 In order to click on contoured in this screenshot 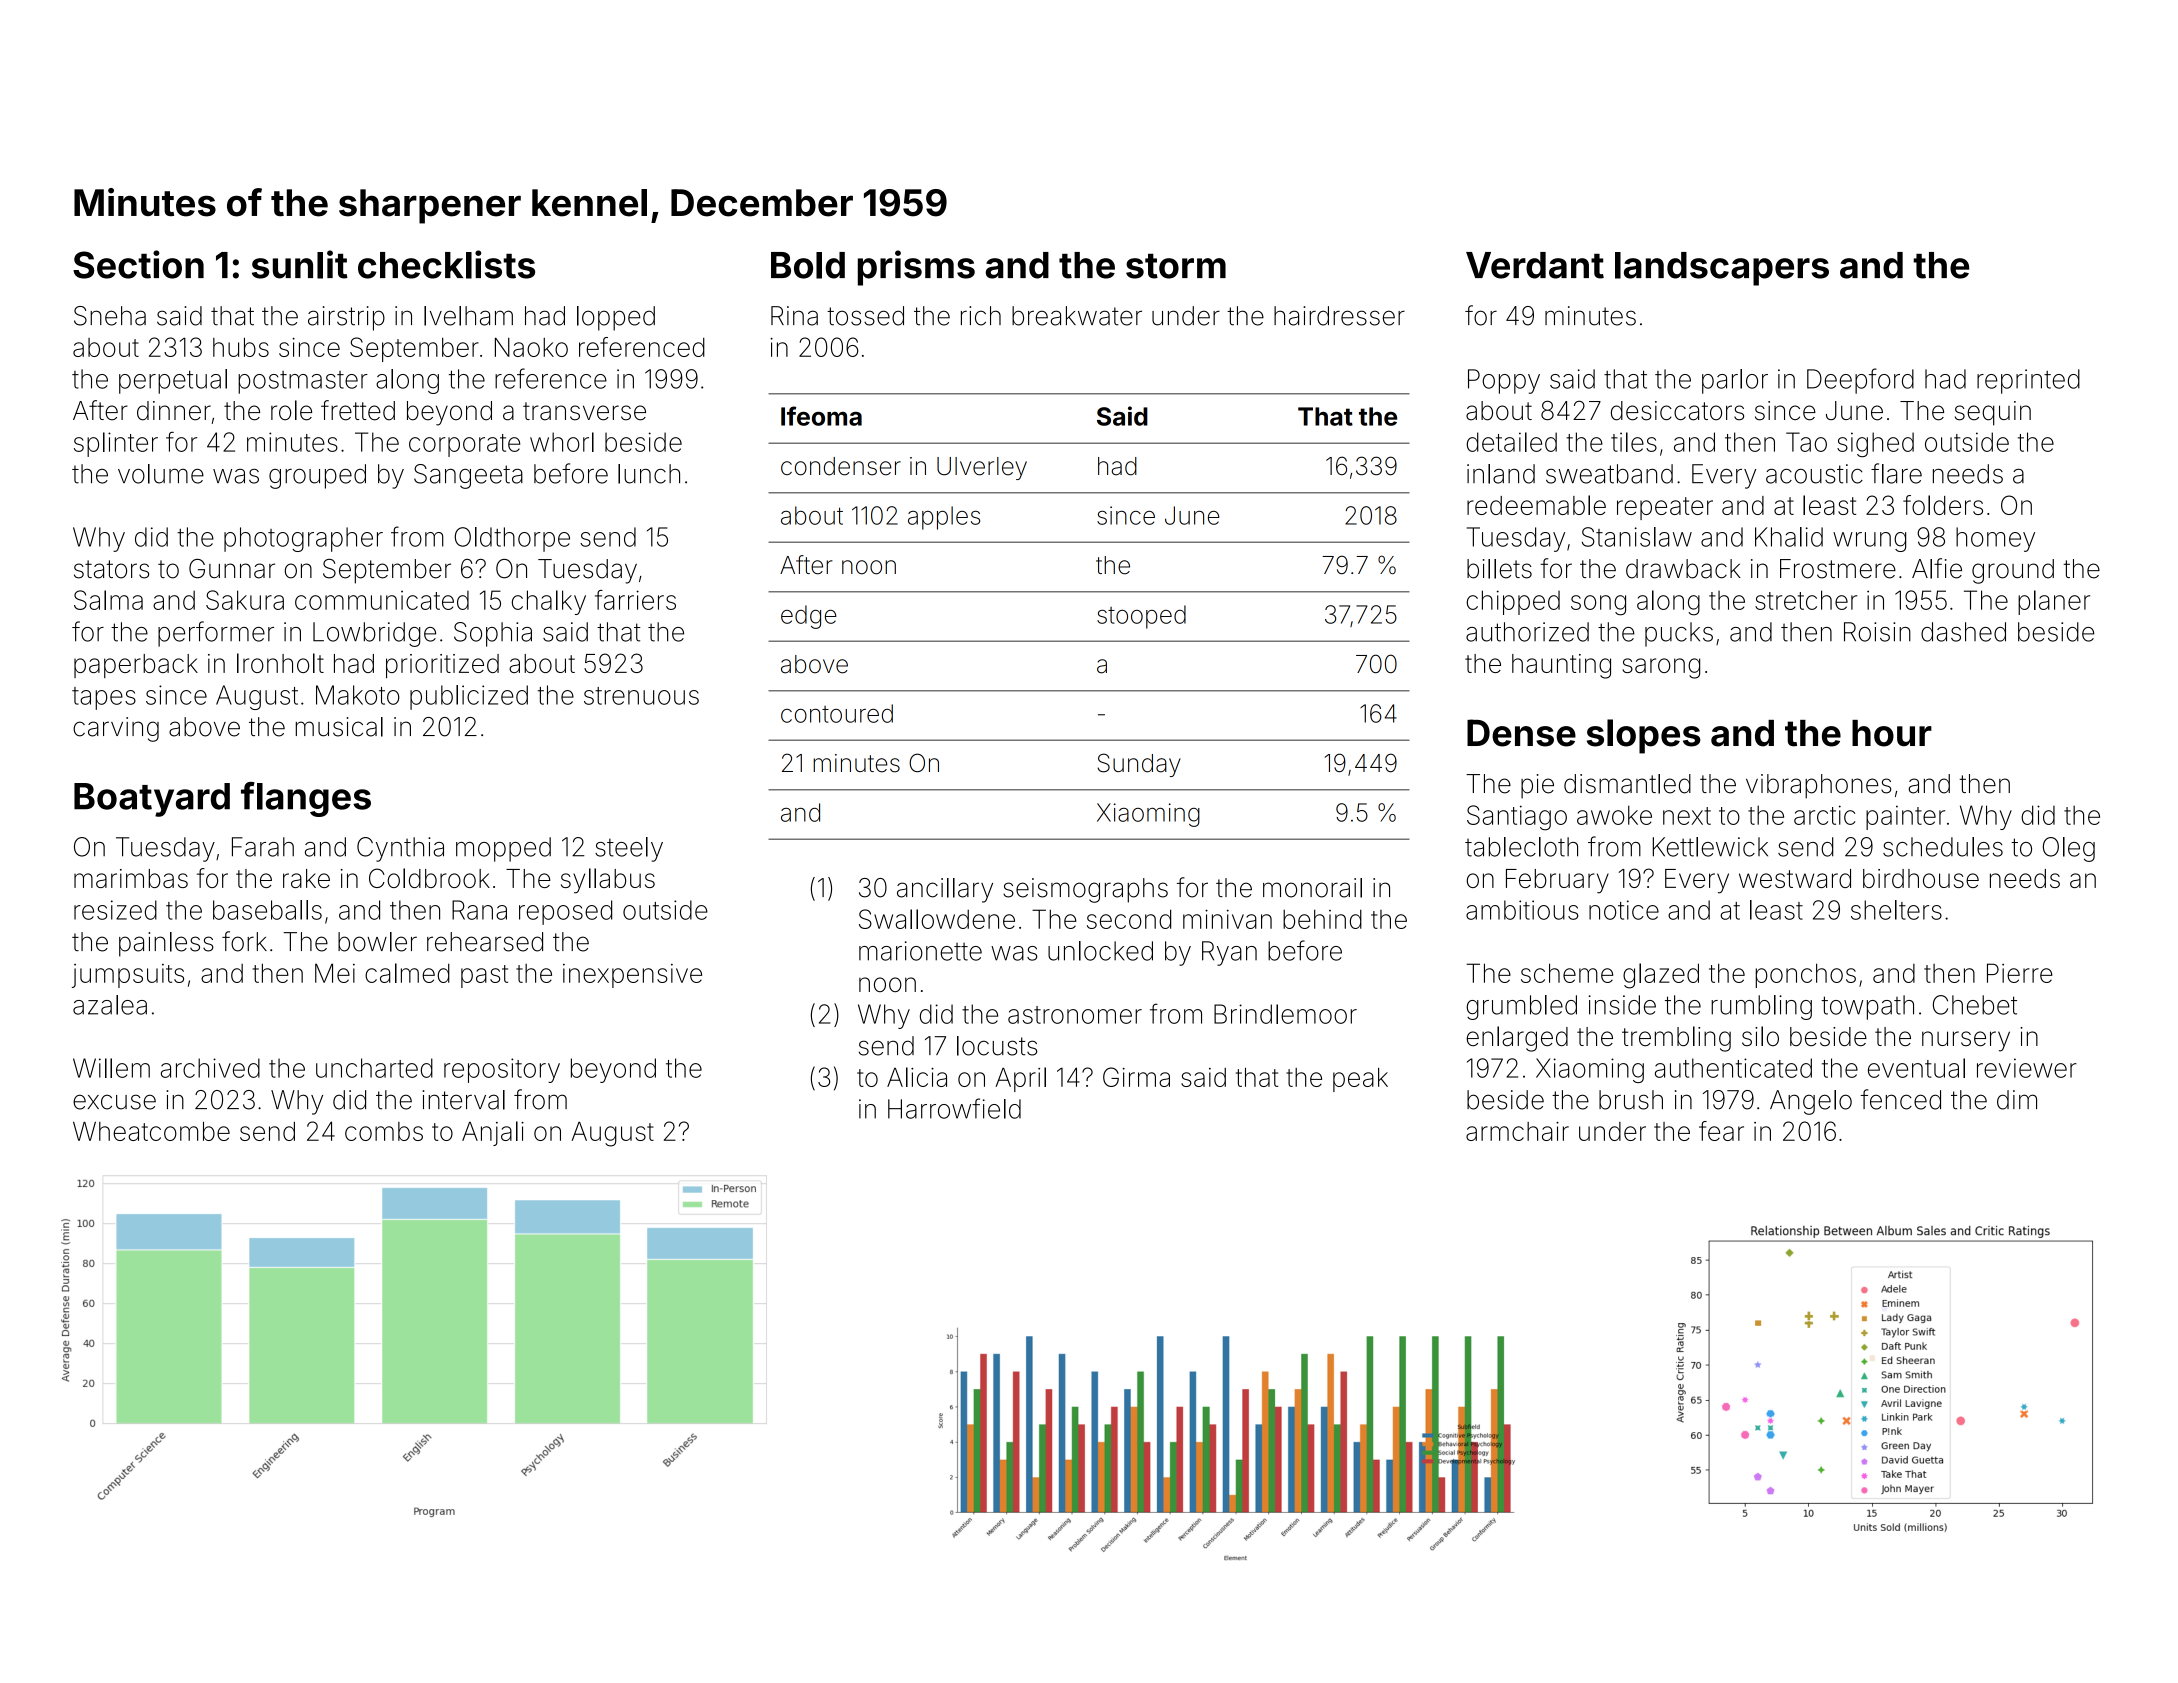, I will do `click(837, 713)`.
